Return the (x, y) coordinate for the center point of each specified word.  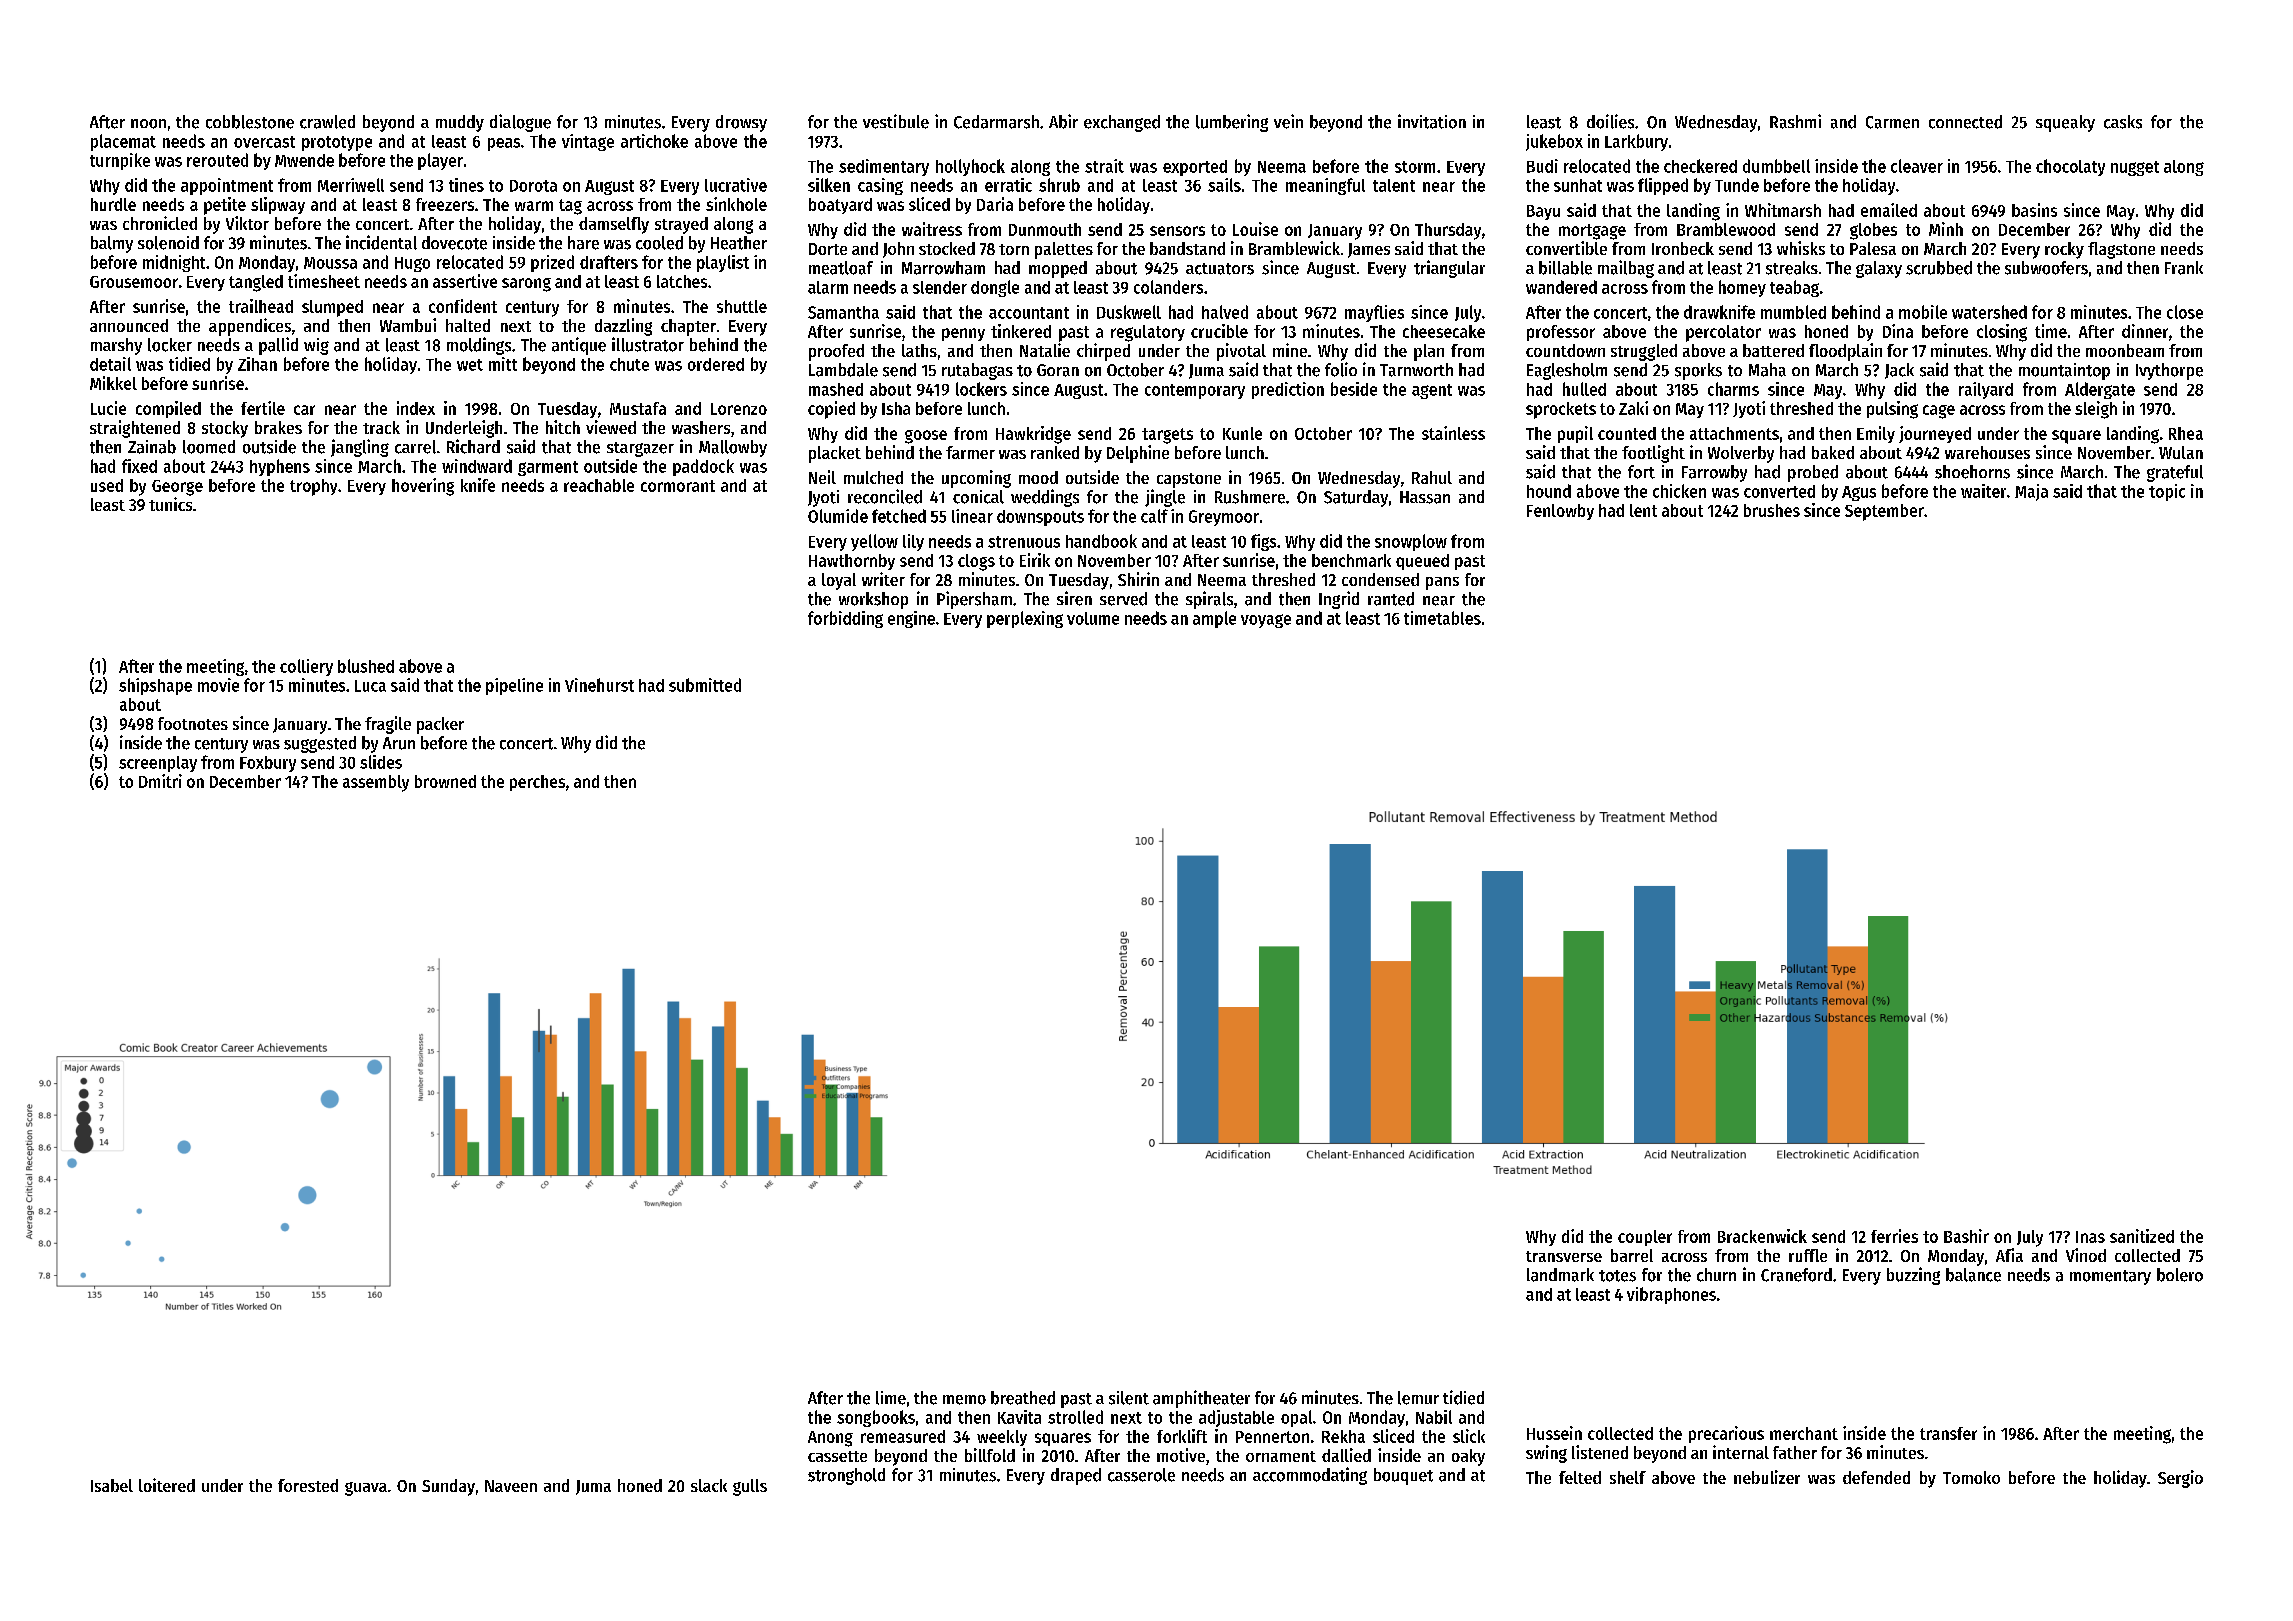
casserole (1141, 1475)
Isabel (112, 1485)
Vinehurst (599, 685)
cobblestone (250, 122)
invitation (1432, 121)
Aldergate (2100, 390)
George (177, 488)
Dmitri (160, 781)
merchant (1804, 1433)
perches (537, 783)
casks (2123, 122)
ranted (1391, 599)
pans (1442, 583)
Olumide (838, 516)
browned (445, 781)
